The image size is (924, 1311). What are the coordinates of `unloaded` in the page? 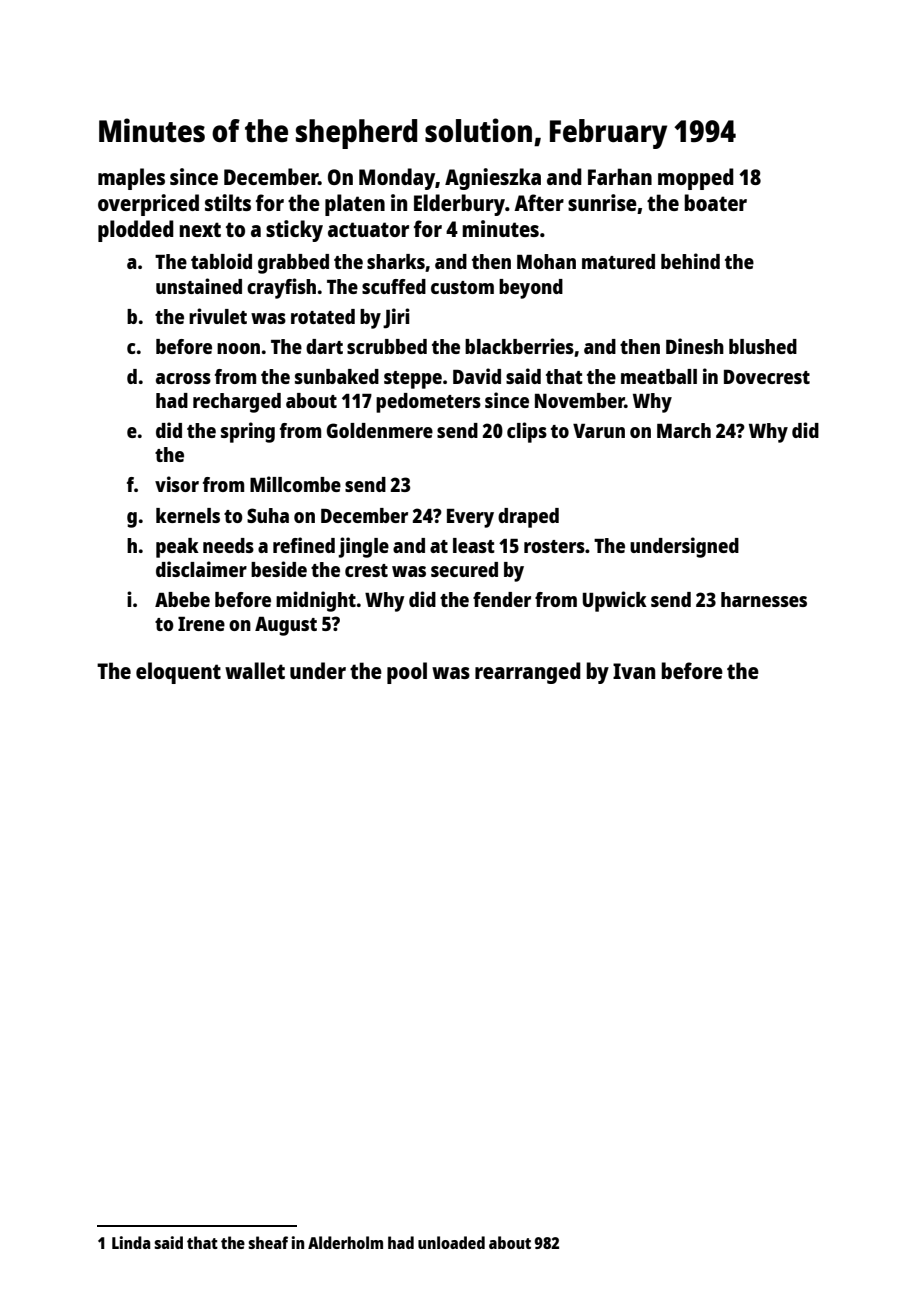 It's located at (451, 1242).
